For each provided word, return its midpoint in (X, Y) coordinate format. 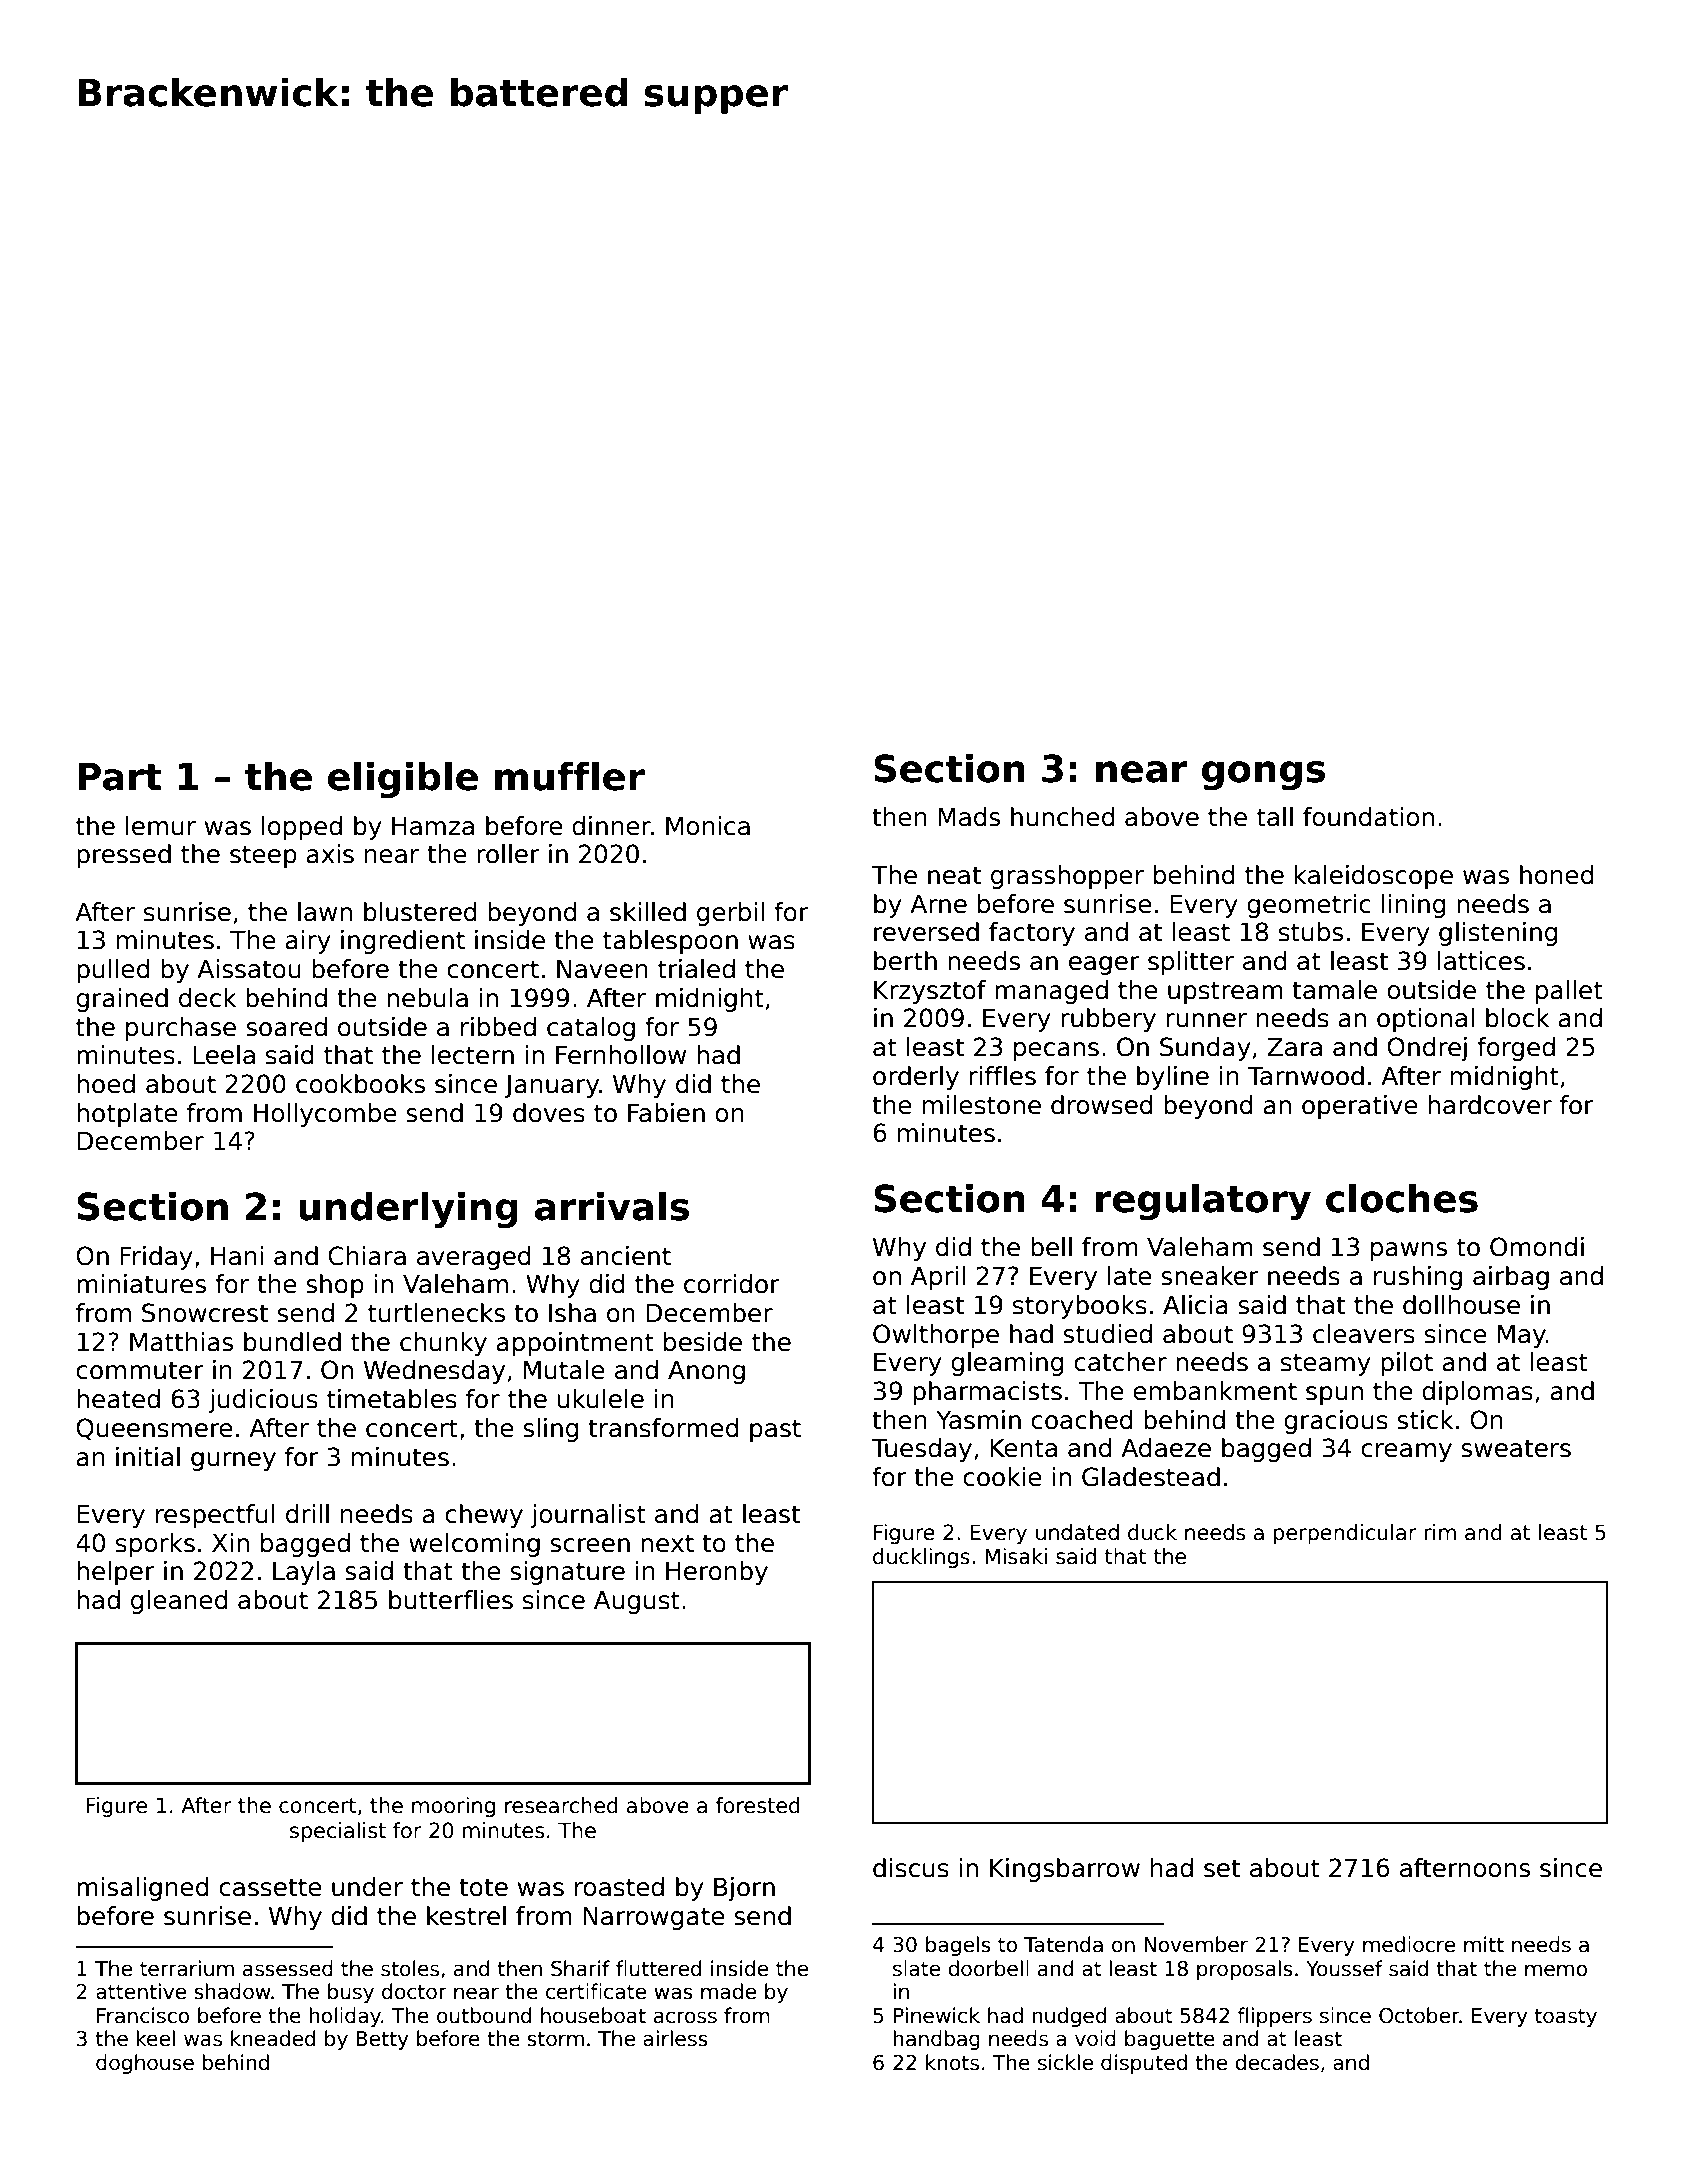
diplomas (1477, 1393)
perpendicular (1345, 1534)
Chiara (367, 1256)
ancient (626, 1256)
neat (954, 875)
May (1522, 1336)
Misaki (1016, 1556)
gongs (1263, 775)
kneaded (273, 2038)
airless (675, 2038)
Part (119, 777)
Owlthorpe (936, 1336)
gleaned (179, 1602)
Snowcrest (205, 1313)
